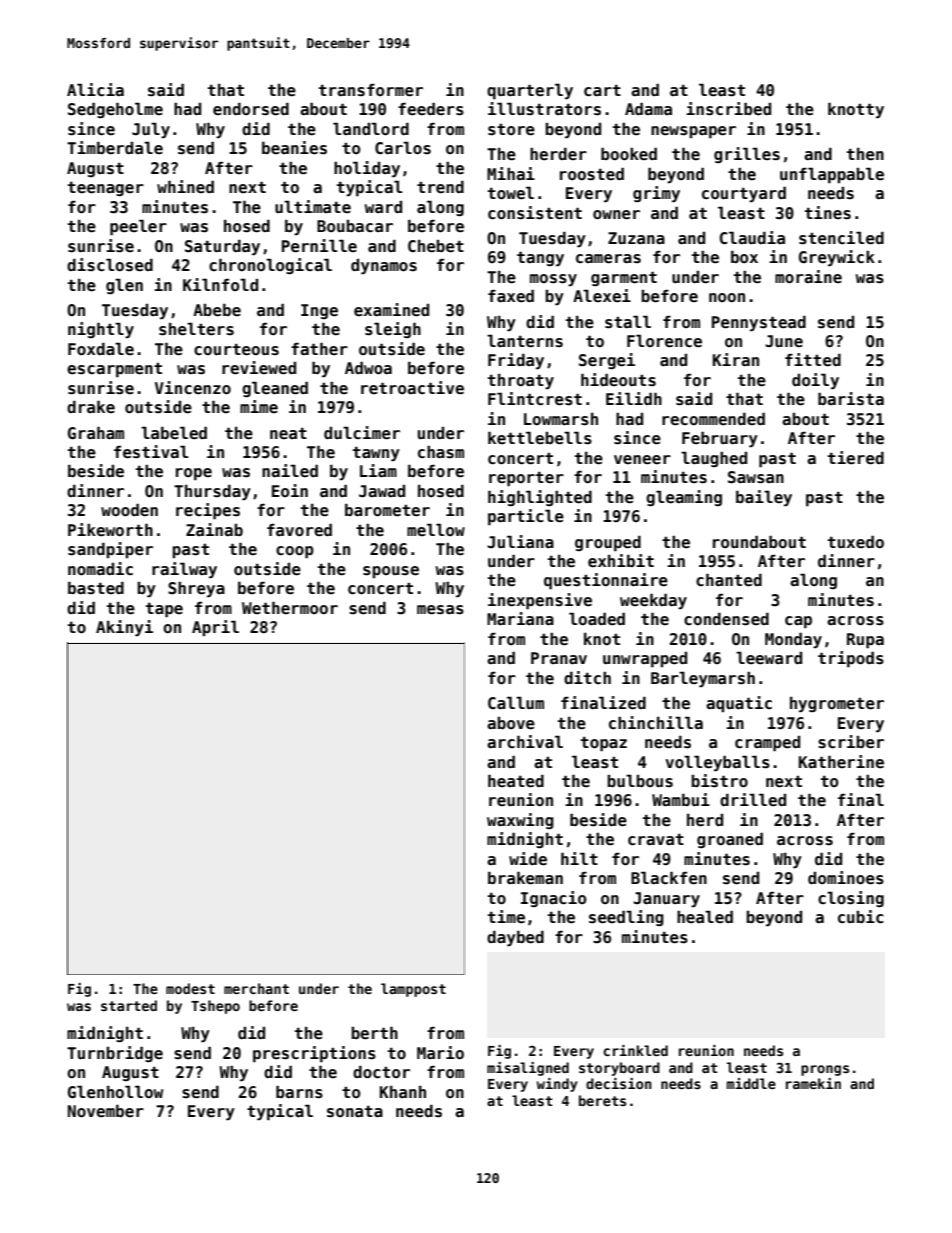  I want to click on Claudia, so click(752, 237).
